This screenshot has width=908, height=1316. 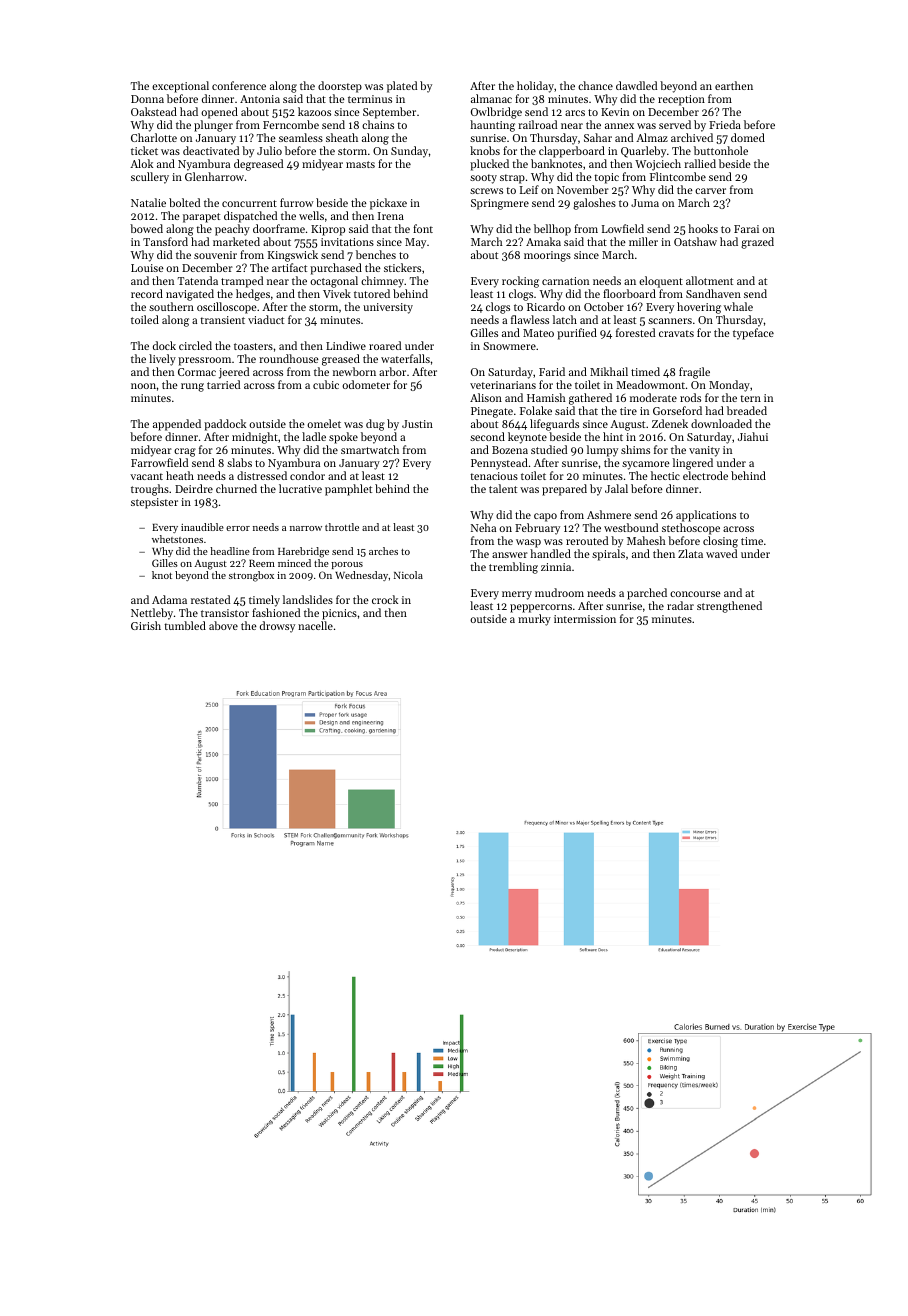 What do you see at coordinates (382, 282) in the screenshot?
I see `chimney` at bounding box center [382, 282].
